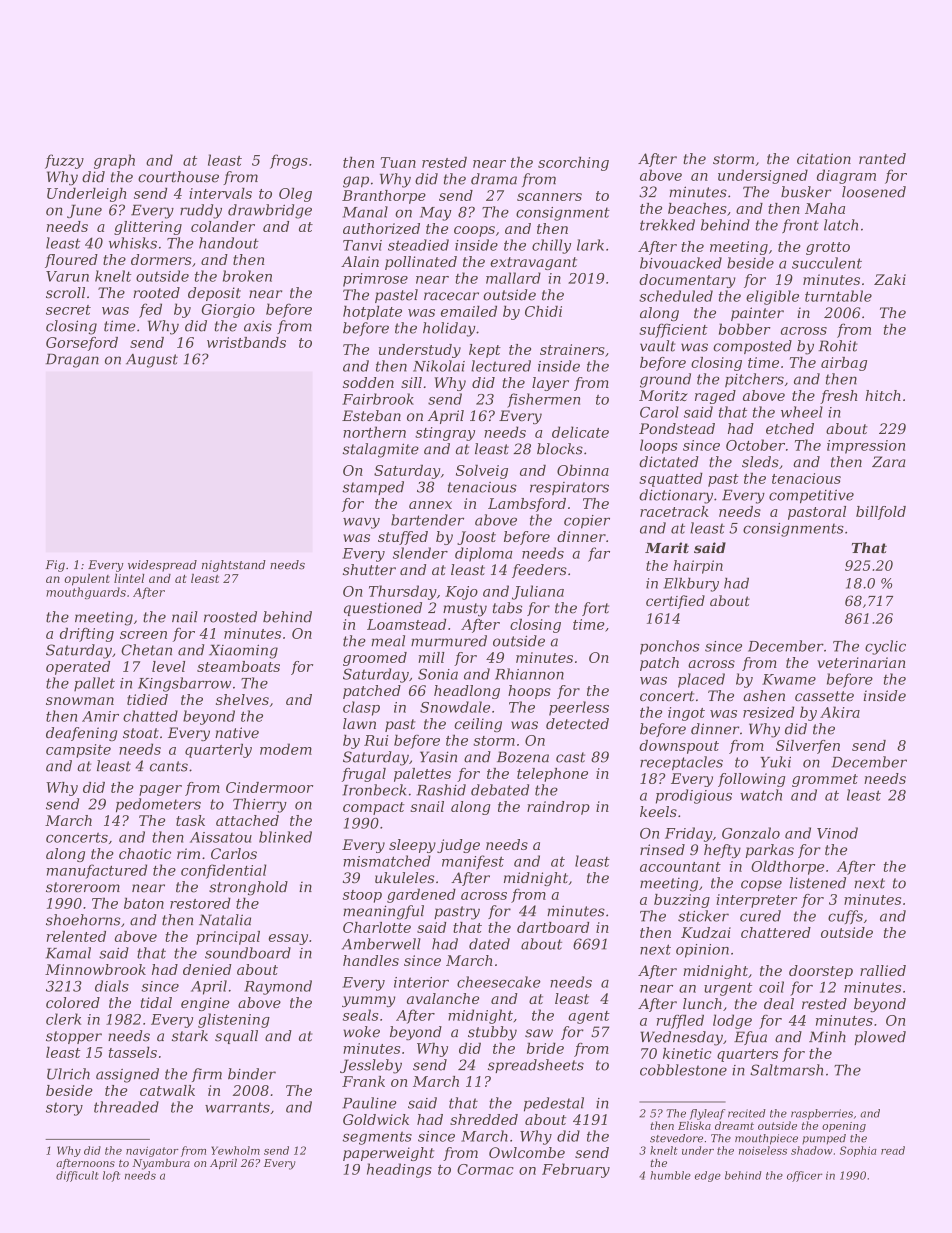 This document has width=952, height=1233. Describe the element at coordinates (152, 361) in the document. I see `August` at that location.
